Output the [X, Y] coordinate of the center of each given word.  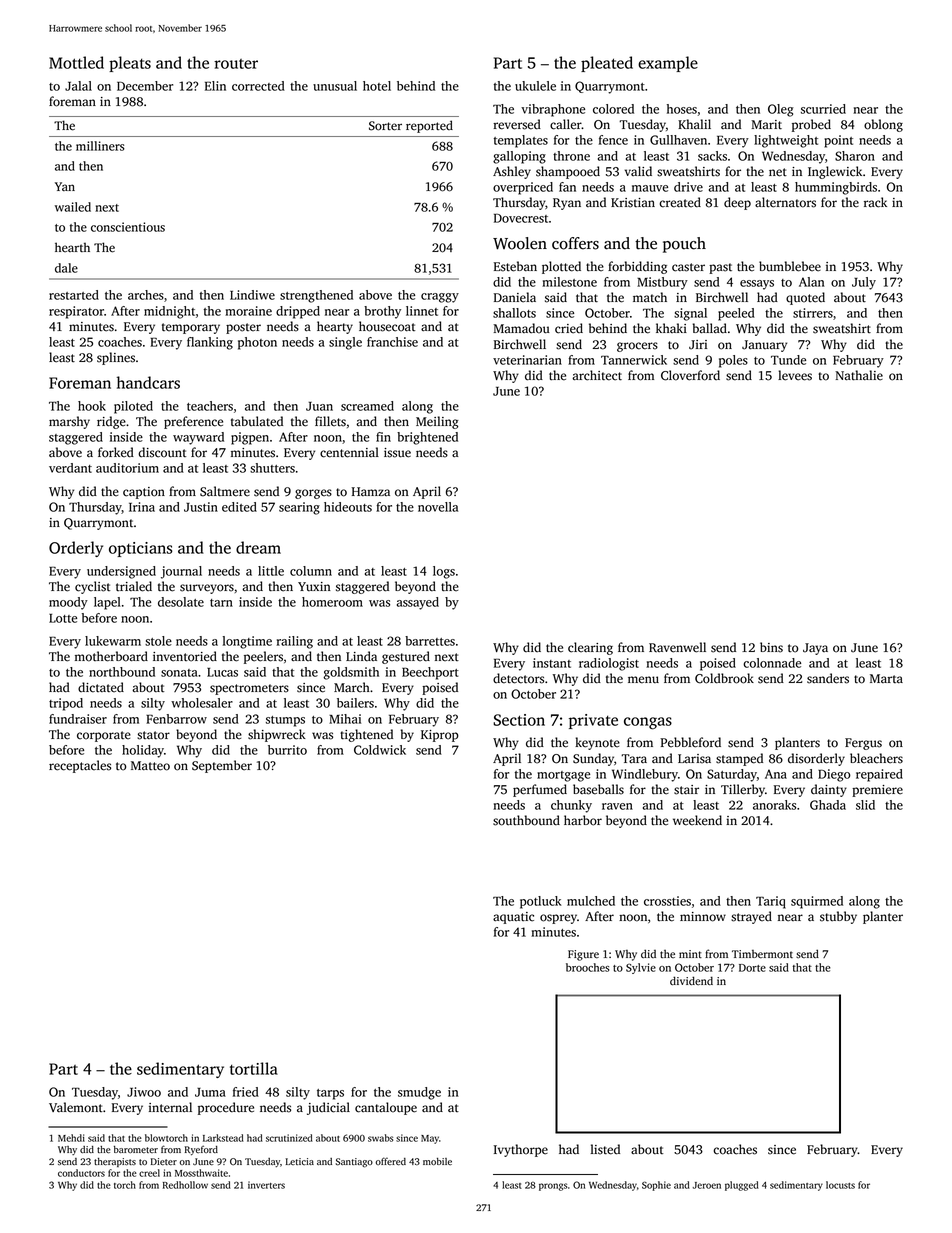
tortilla [254, 1068]
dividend [691, 981]
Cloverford [690, 375]
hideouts [348, 507]
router [236, 64]
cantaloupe [386, 1108]
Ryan [567, 204]
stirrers [813, 313]
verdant [70, 468]
